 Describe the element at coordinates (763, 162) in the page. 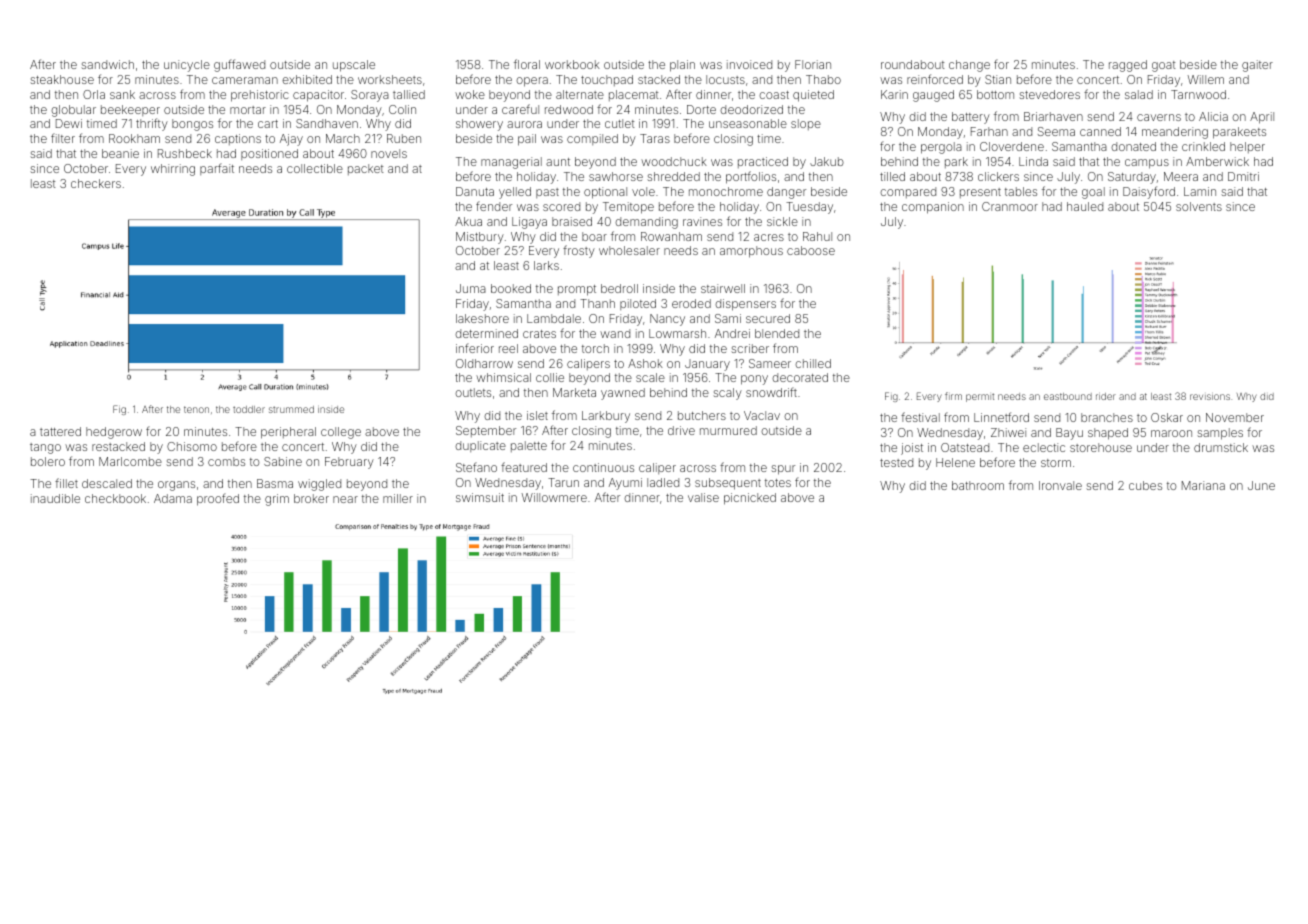

I see `practiced` at that location.
